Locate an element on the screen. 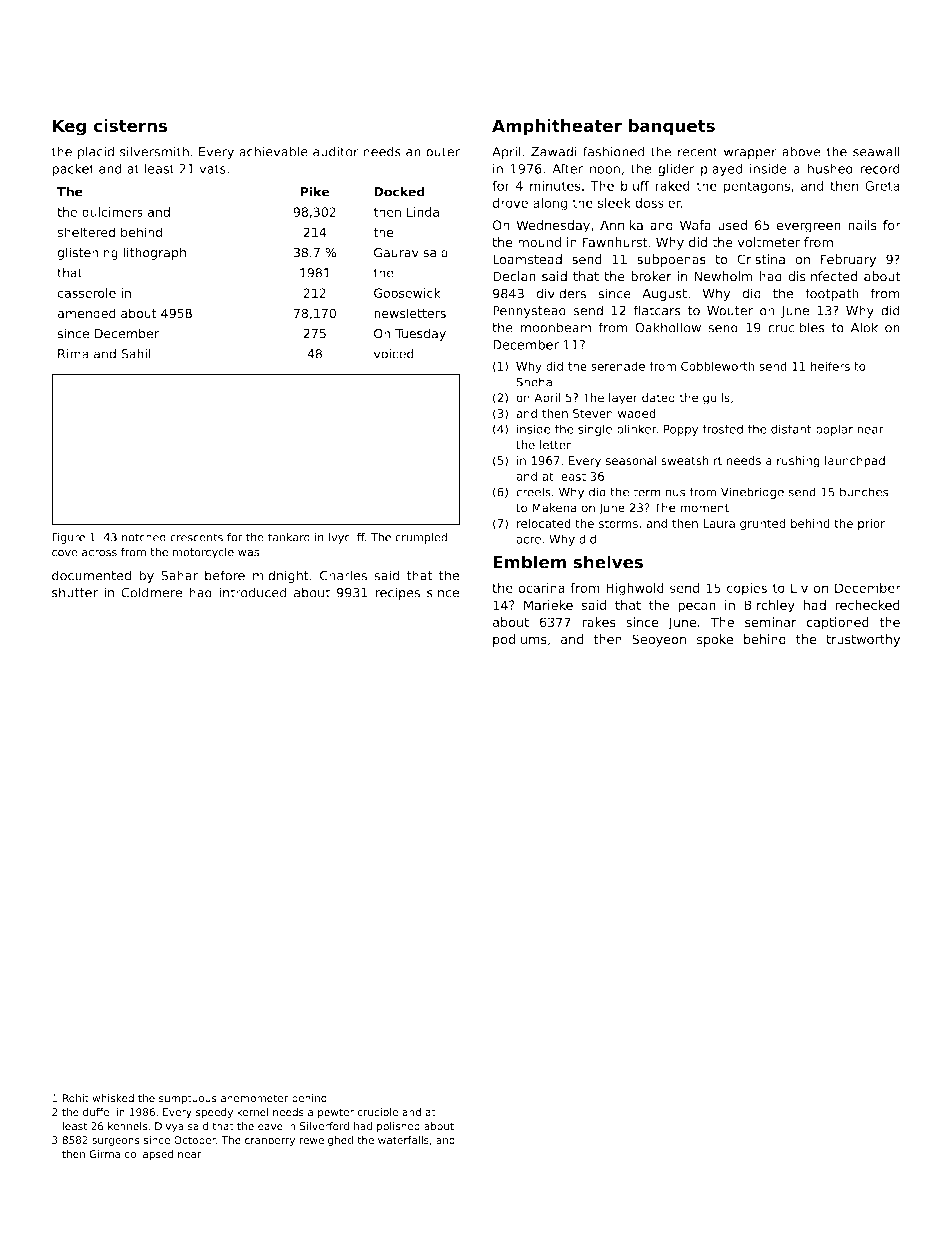 The width and height of the screenshot is (952, 1233). Keg is located at coordinates (69, 127).
